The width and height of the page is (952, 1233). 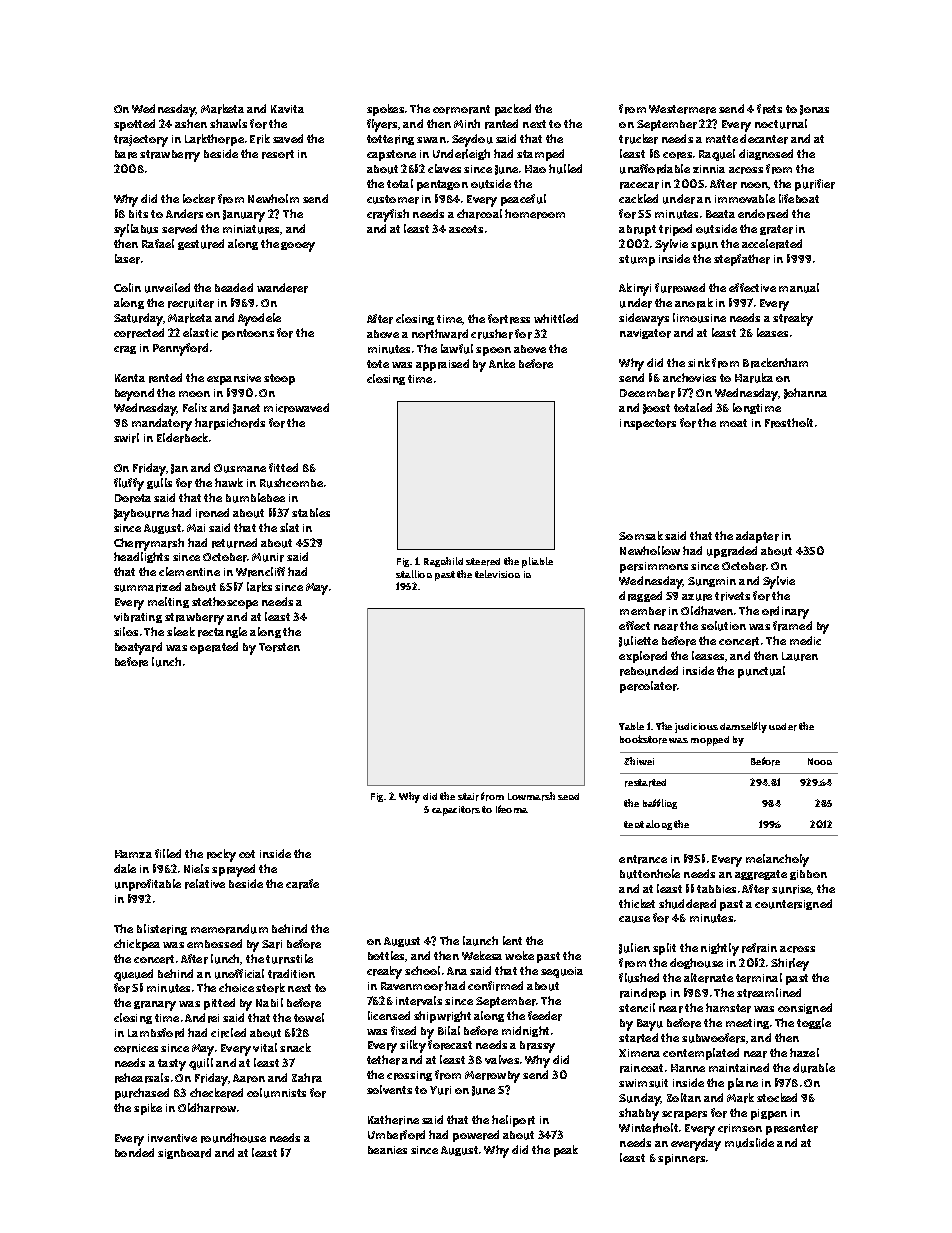 I want to click on hulled, so click(x=565, y=169).
